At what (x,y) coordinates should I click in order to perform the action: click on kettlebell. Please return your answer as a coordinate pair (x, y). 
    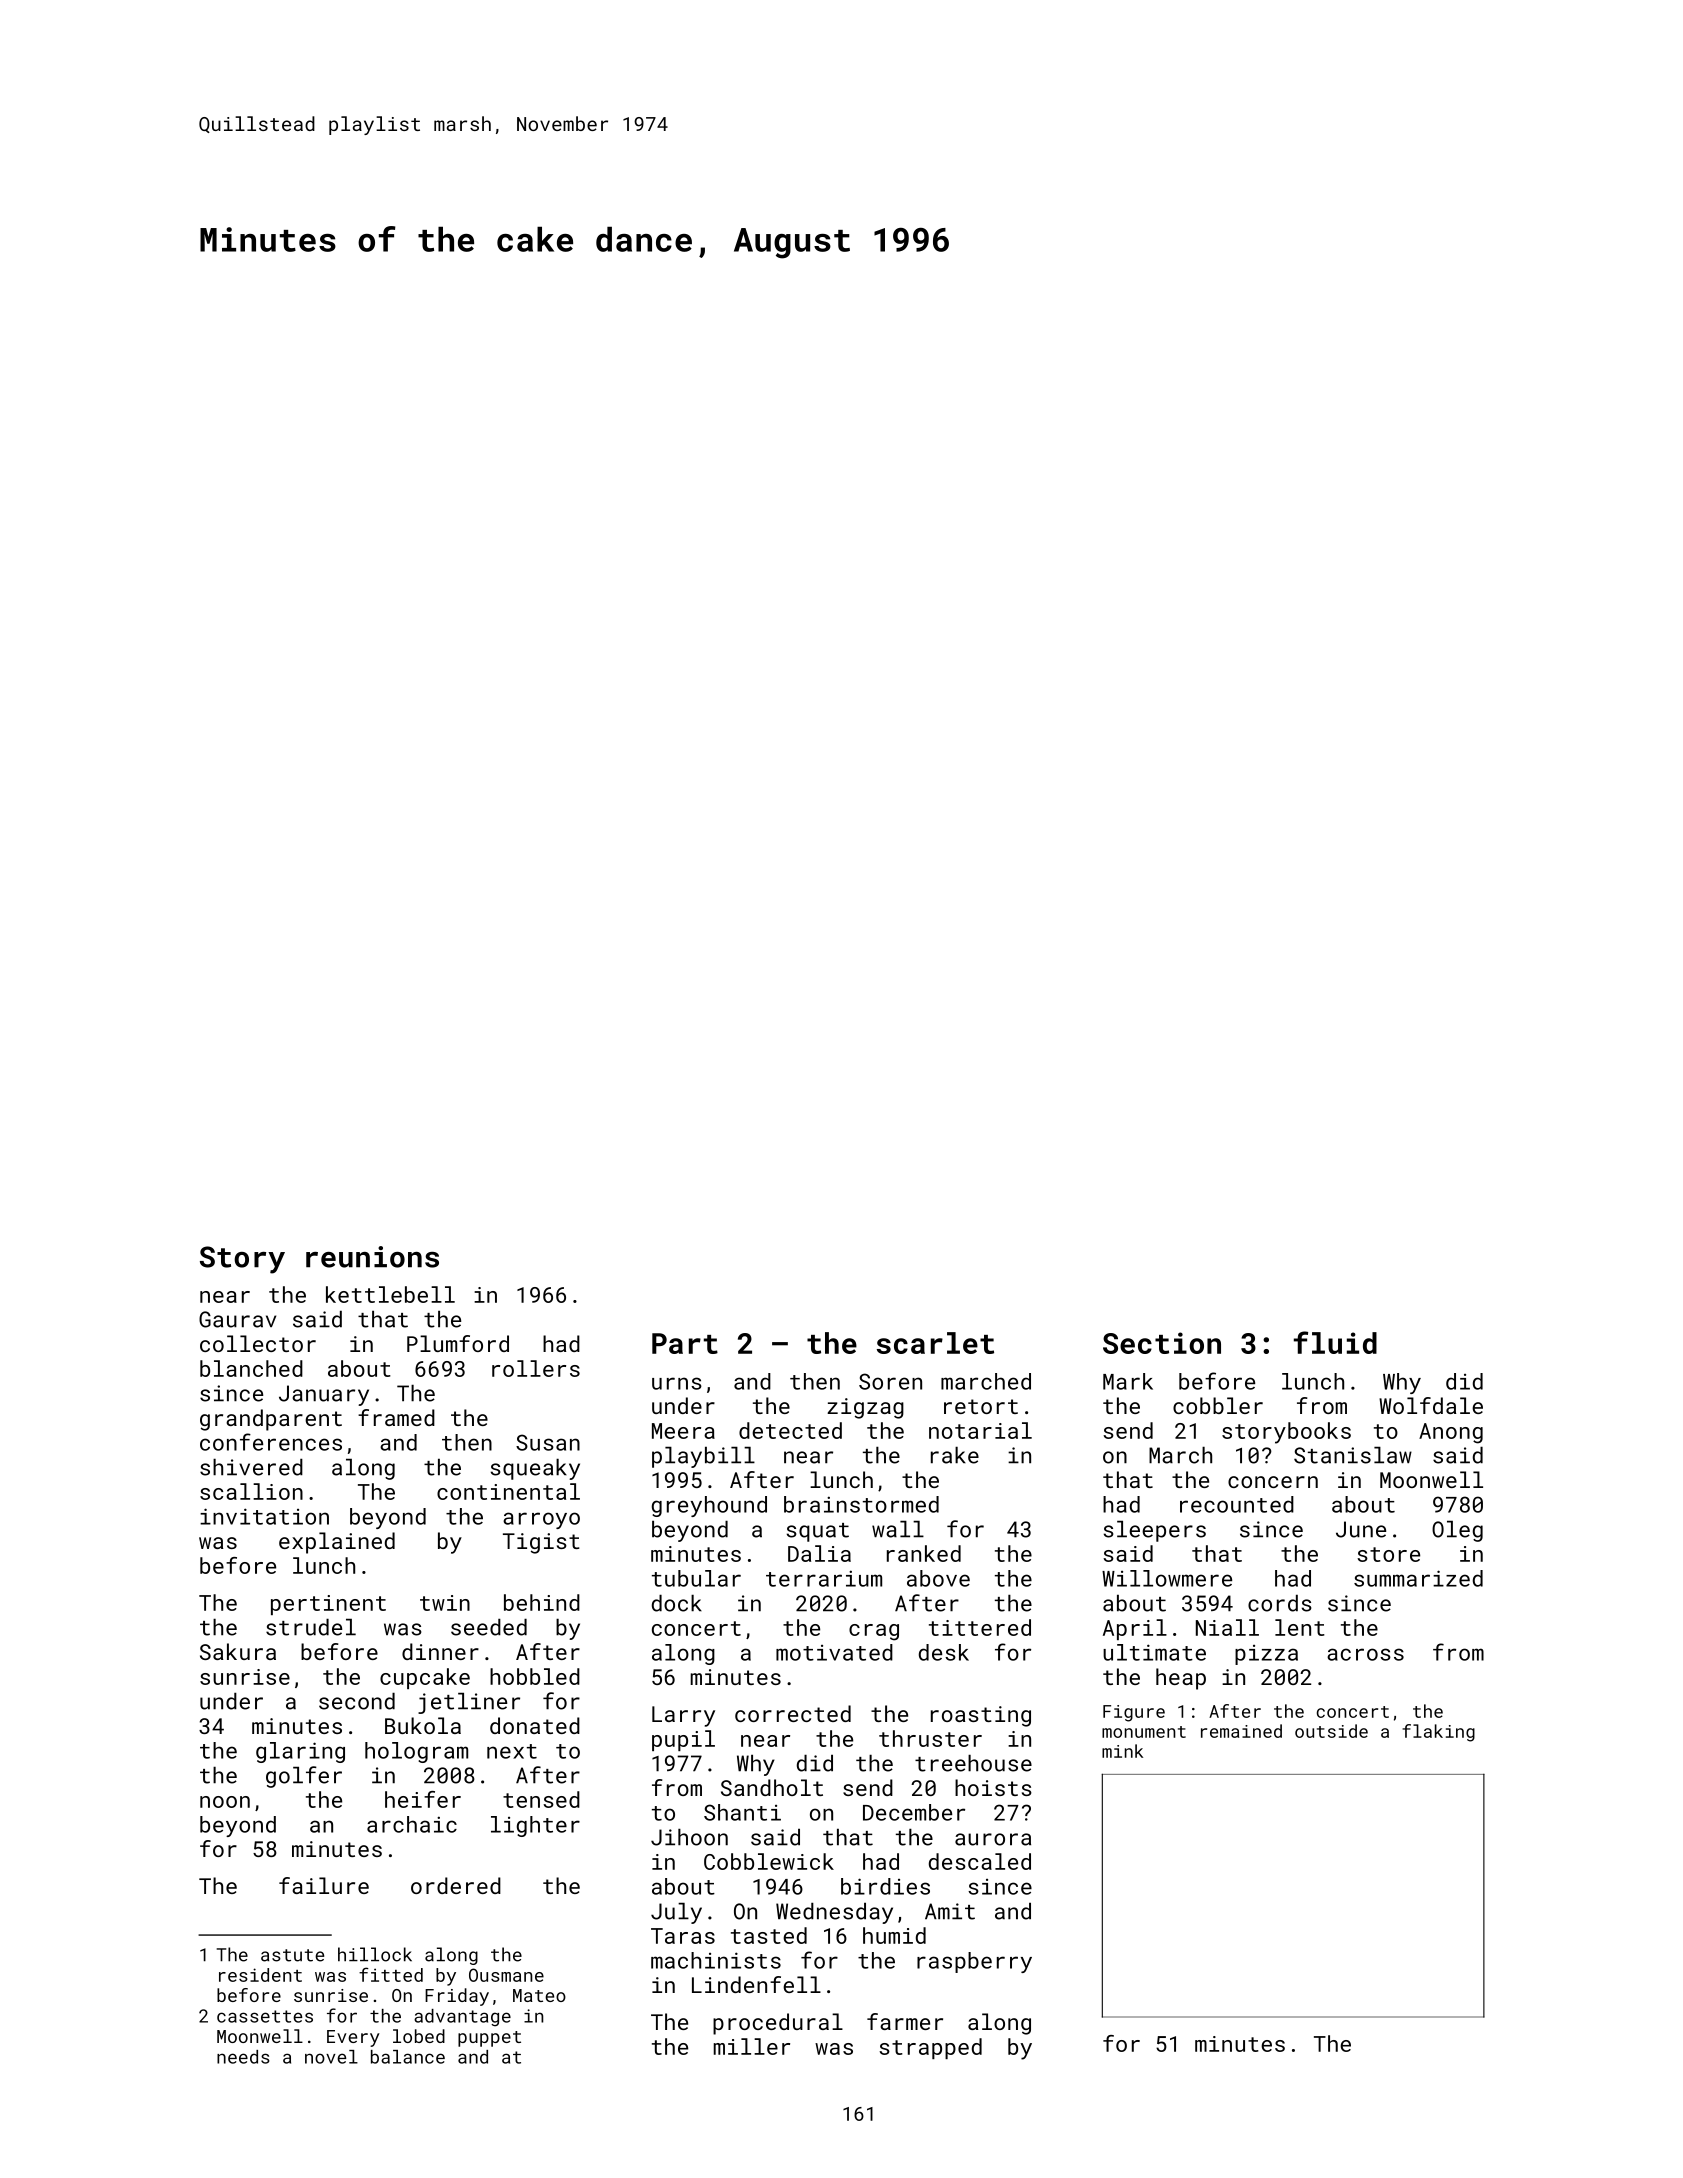
    Looking at the image, I should click on (390, 1294).
